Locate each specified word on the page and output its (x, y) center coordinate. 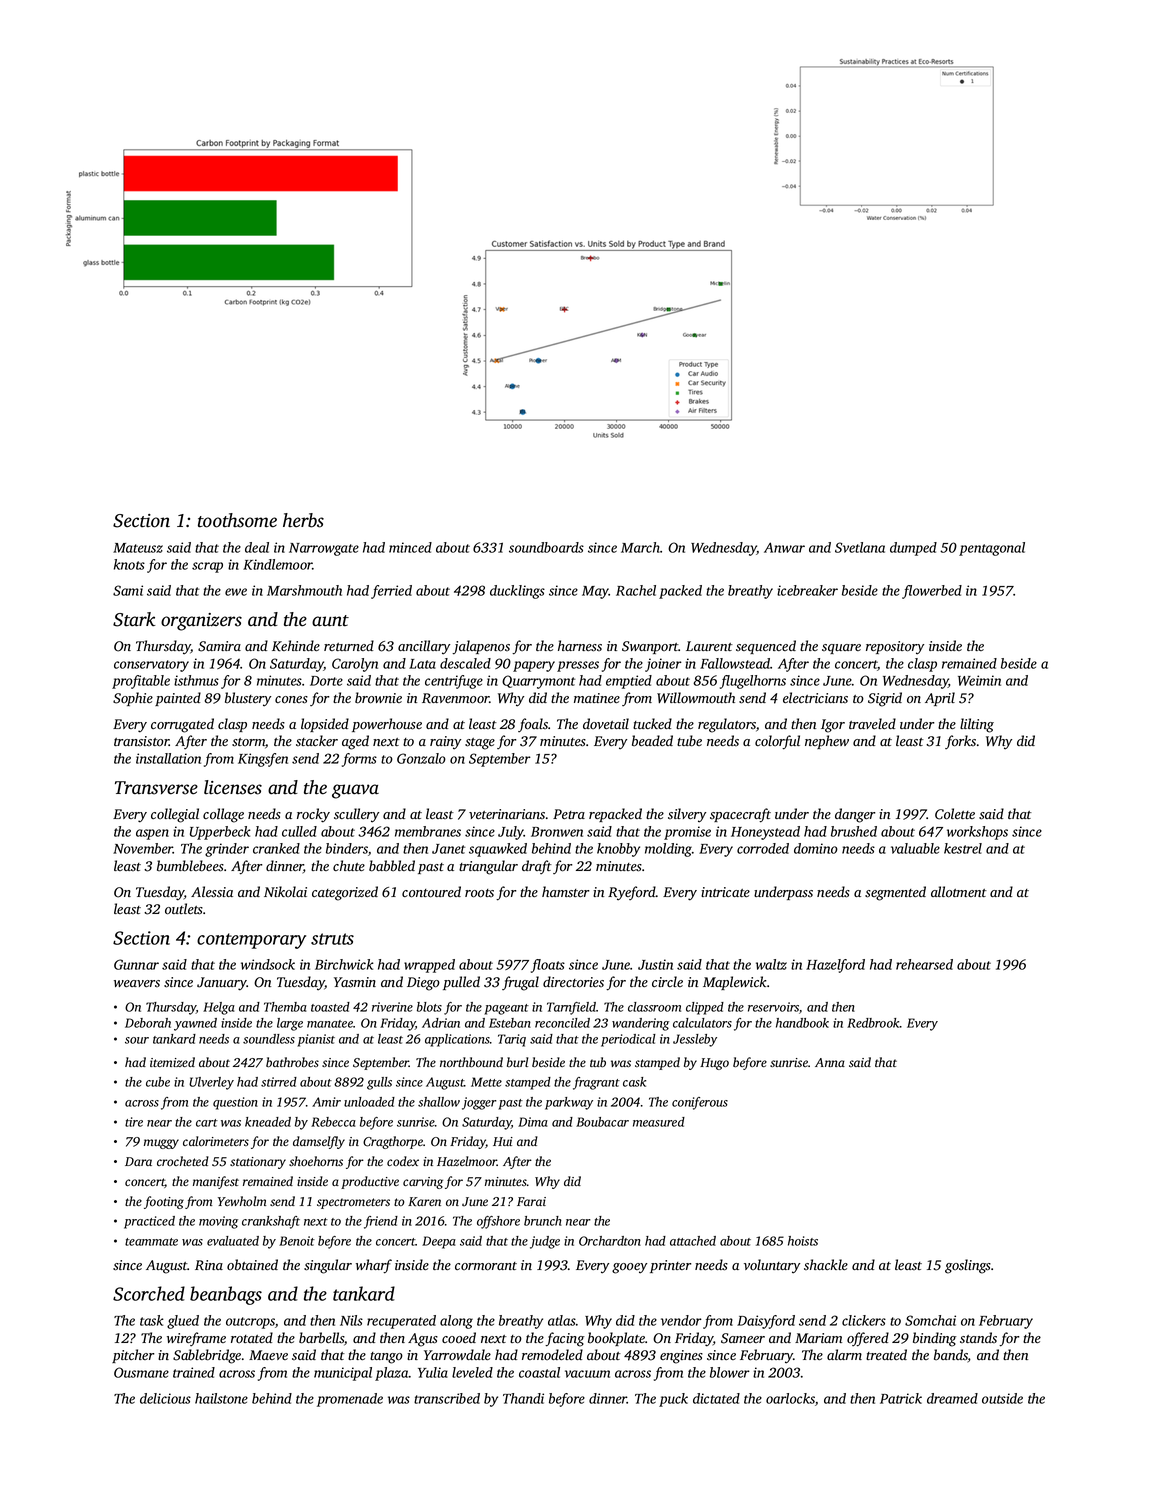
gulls (379, 1083)
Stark (134, 619)
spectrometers (353, 1203)
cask (634, 1082)
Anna (830, 1062)
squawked (498, 850)
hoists (803, 1241)
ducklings (517, 592)
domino (816, 848)
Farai (531, 1201)
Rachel (636, 590)
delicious (165, 1398)
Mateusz (138, 548)
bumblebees (190, 866)
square (841, 649)
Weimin (979, 680)
